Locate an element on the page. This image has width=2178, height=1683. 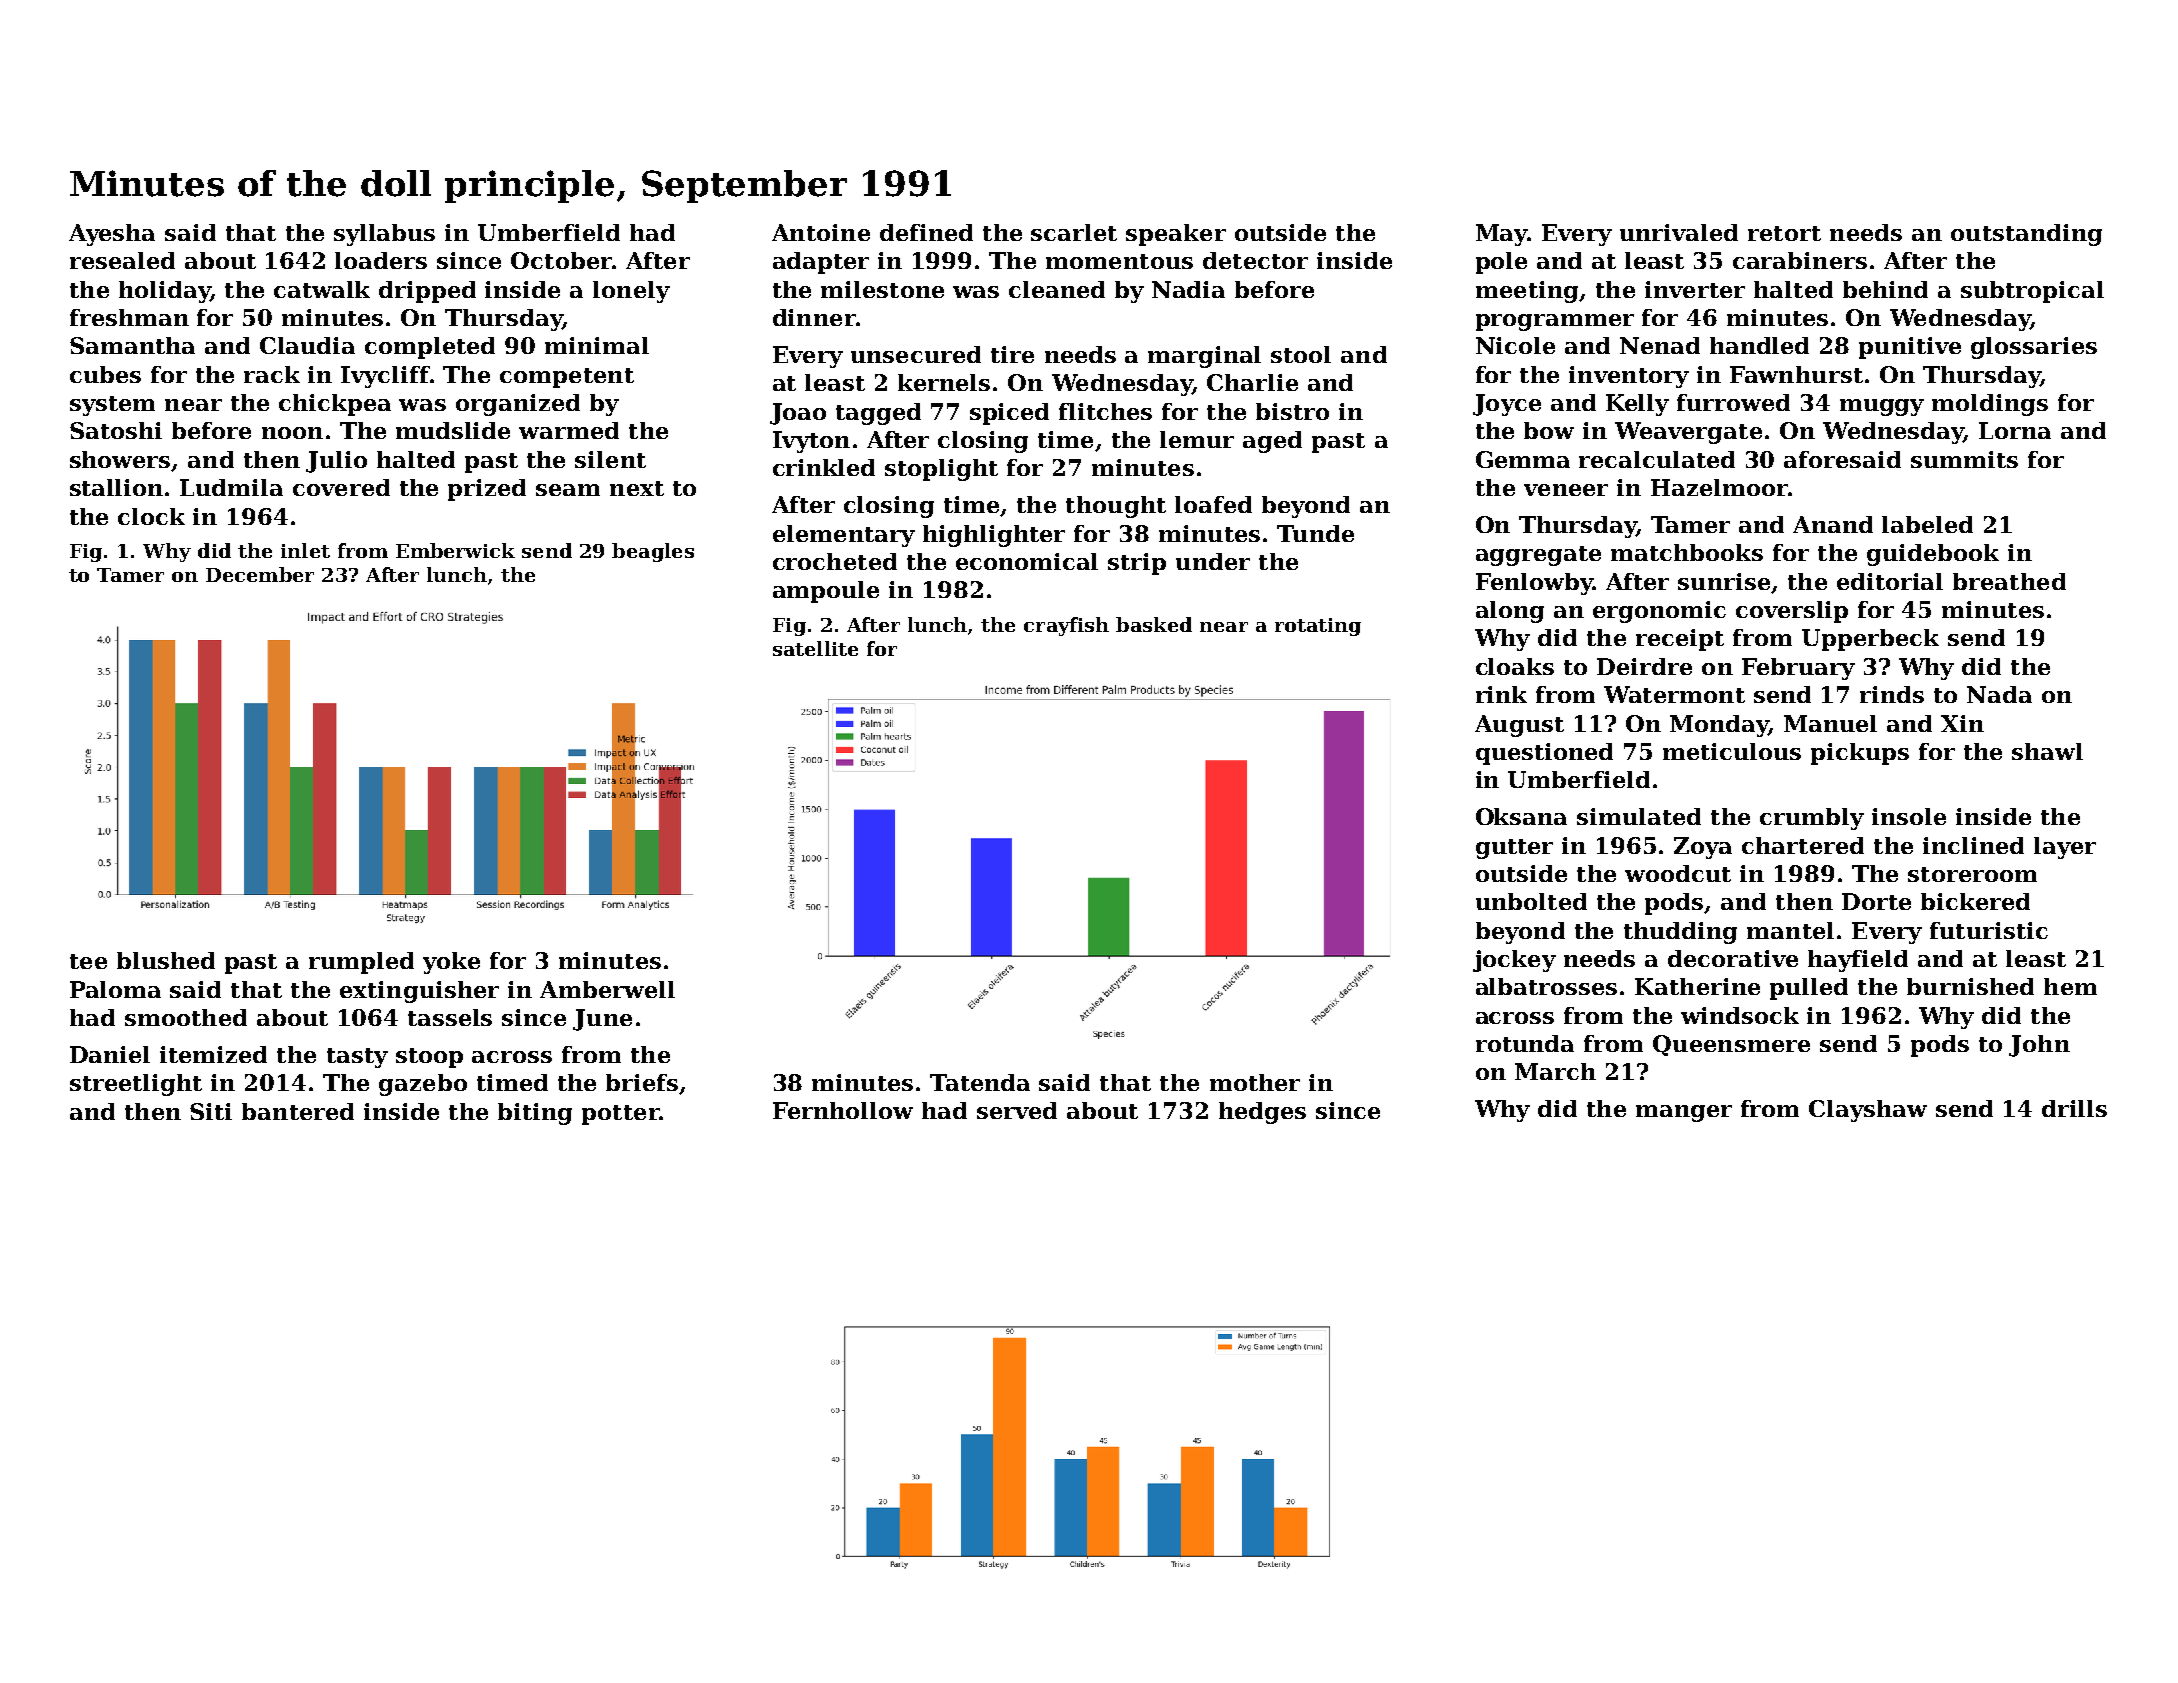
syllabus is located at coordinates (384, 235).
